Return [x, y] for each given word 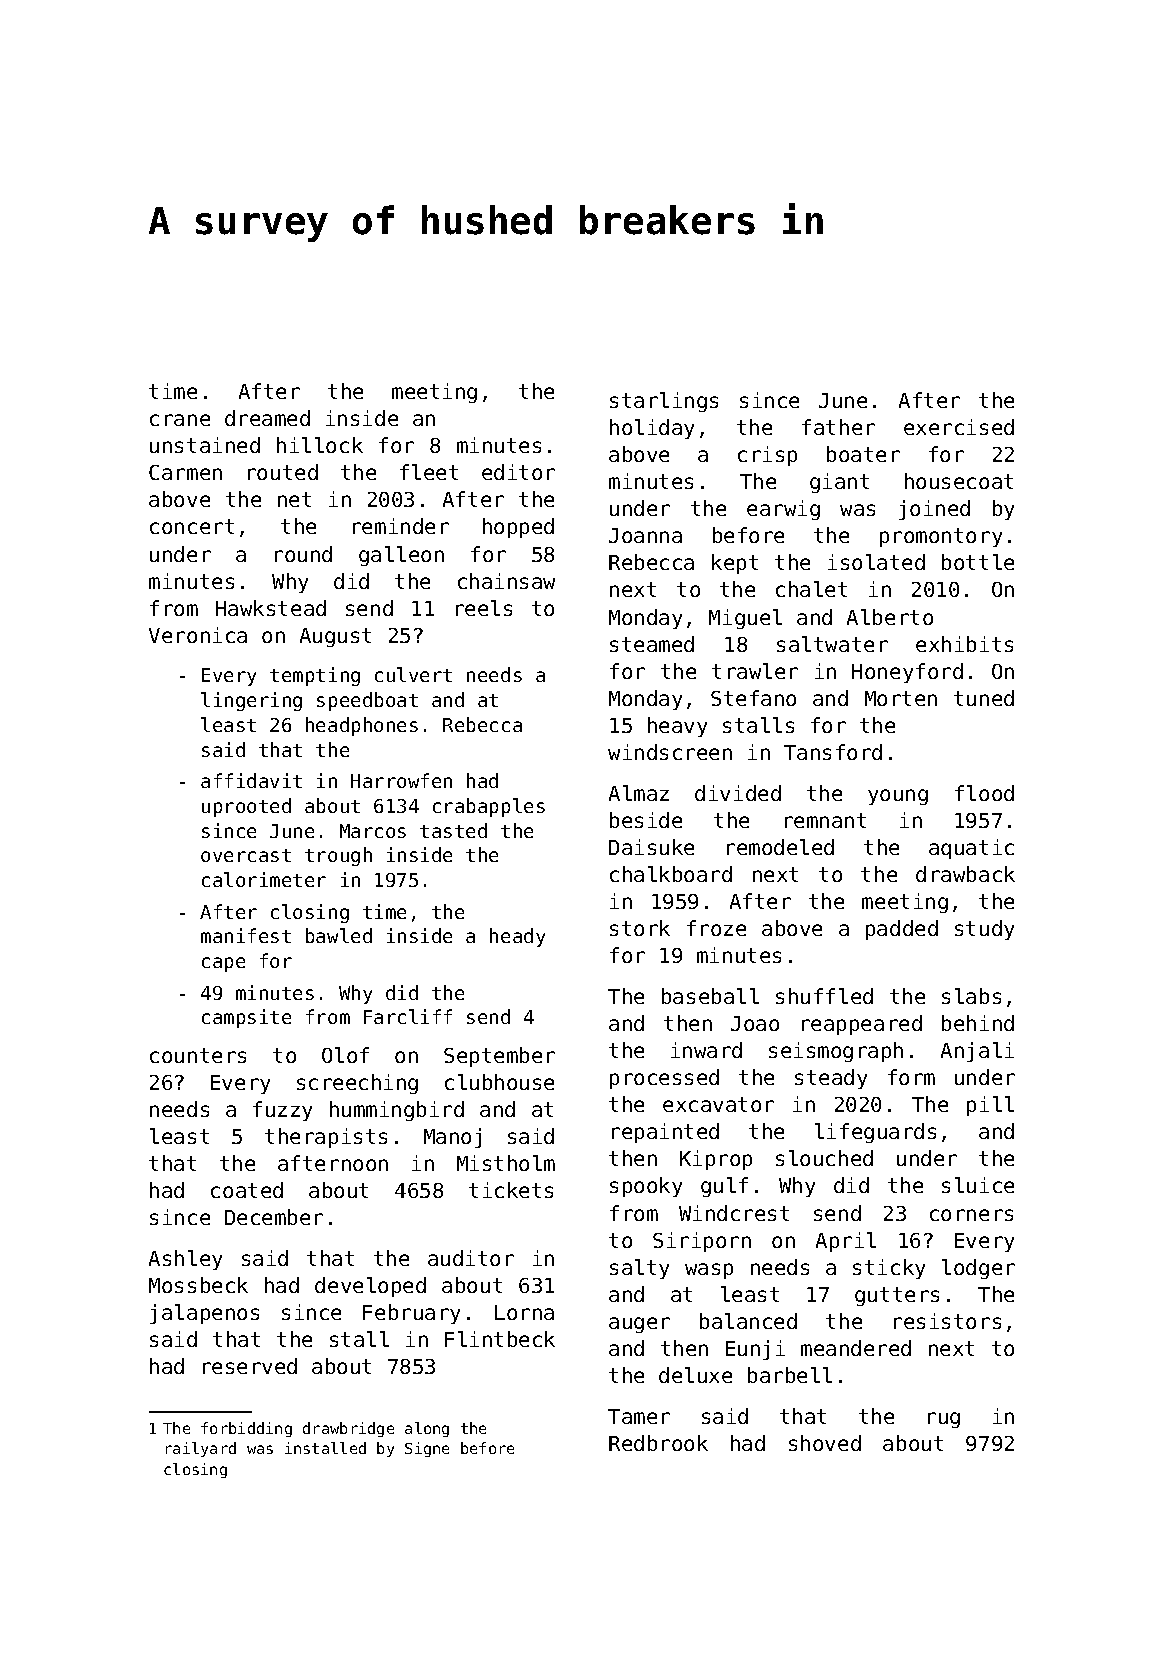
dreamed [267, 418]
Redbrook [658, 1443]
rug [944, 1420]
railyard [201, 1449]
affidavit [251, 780]
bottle [978, 562]
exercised [959, 427]
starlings [664, 402]
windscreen [670, 752]
